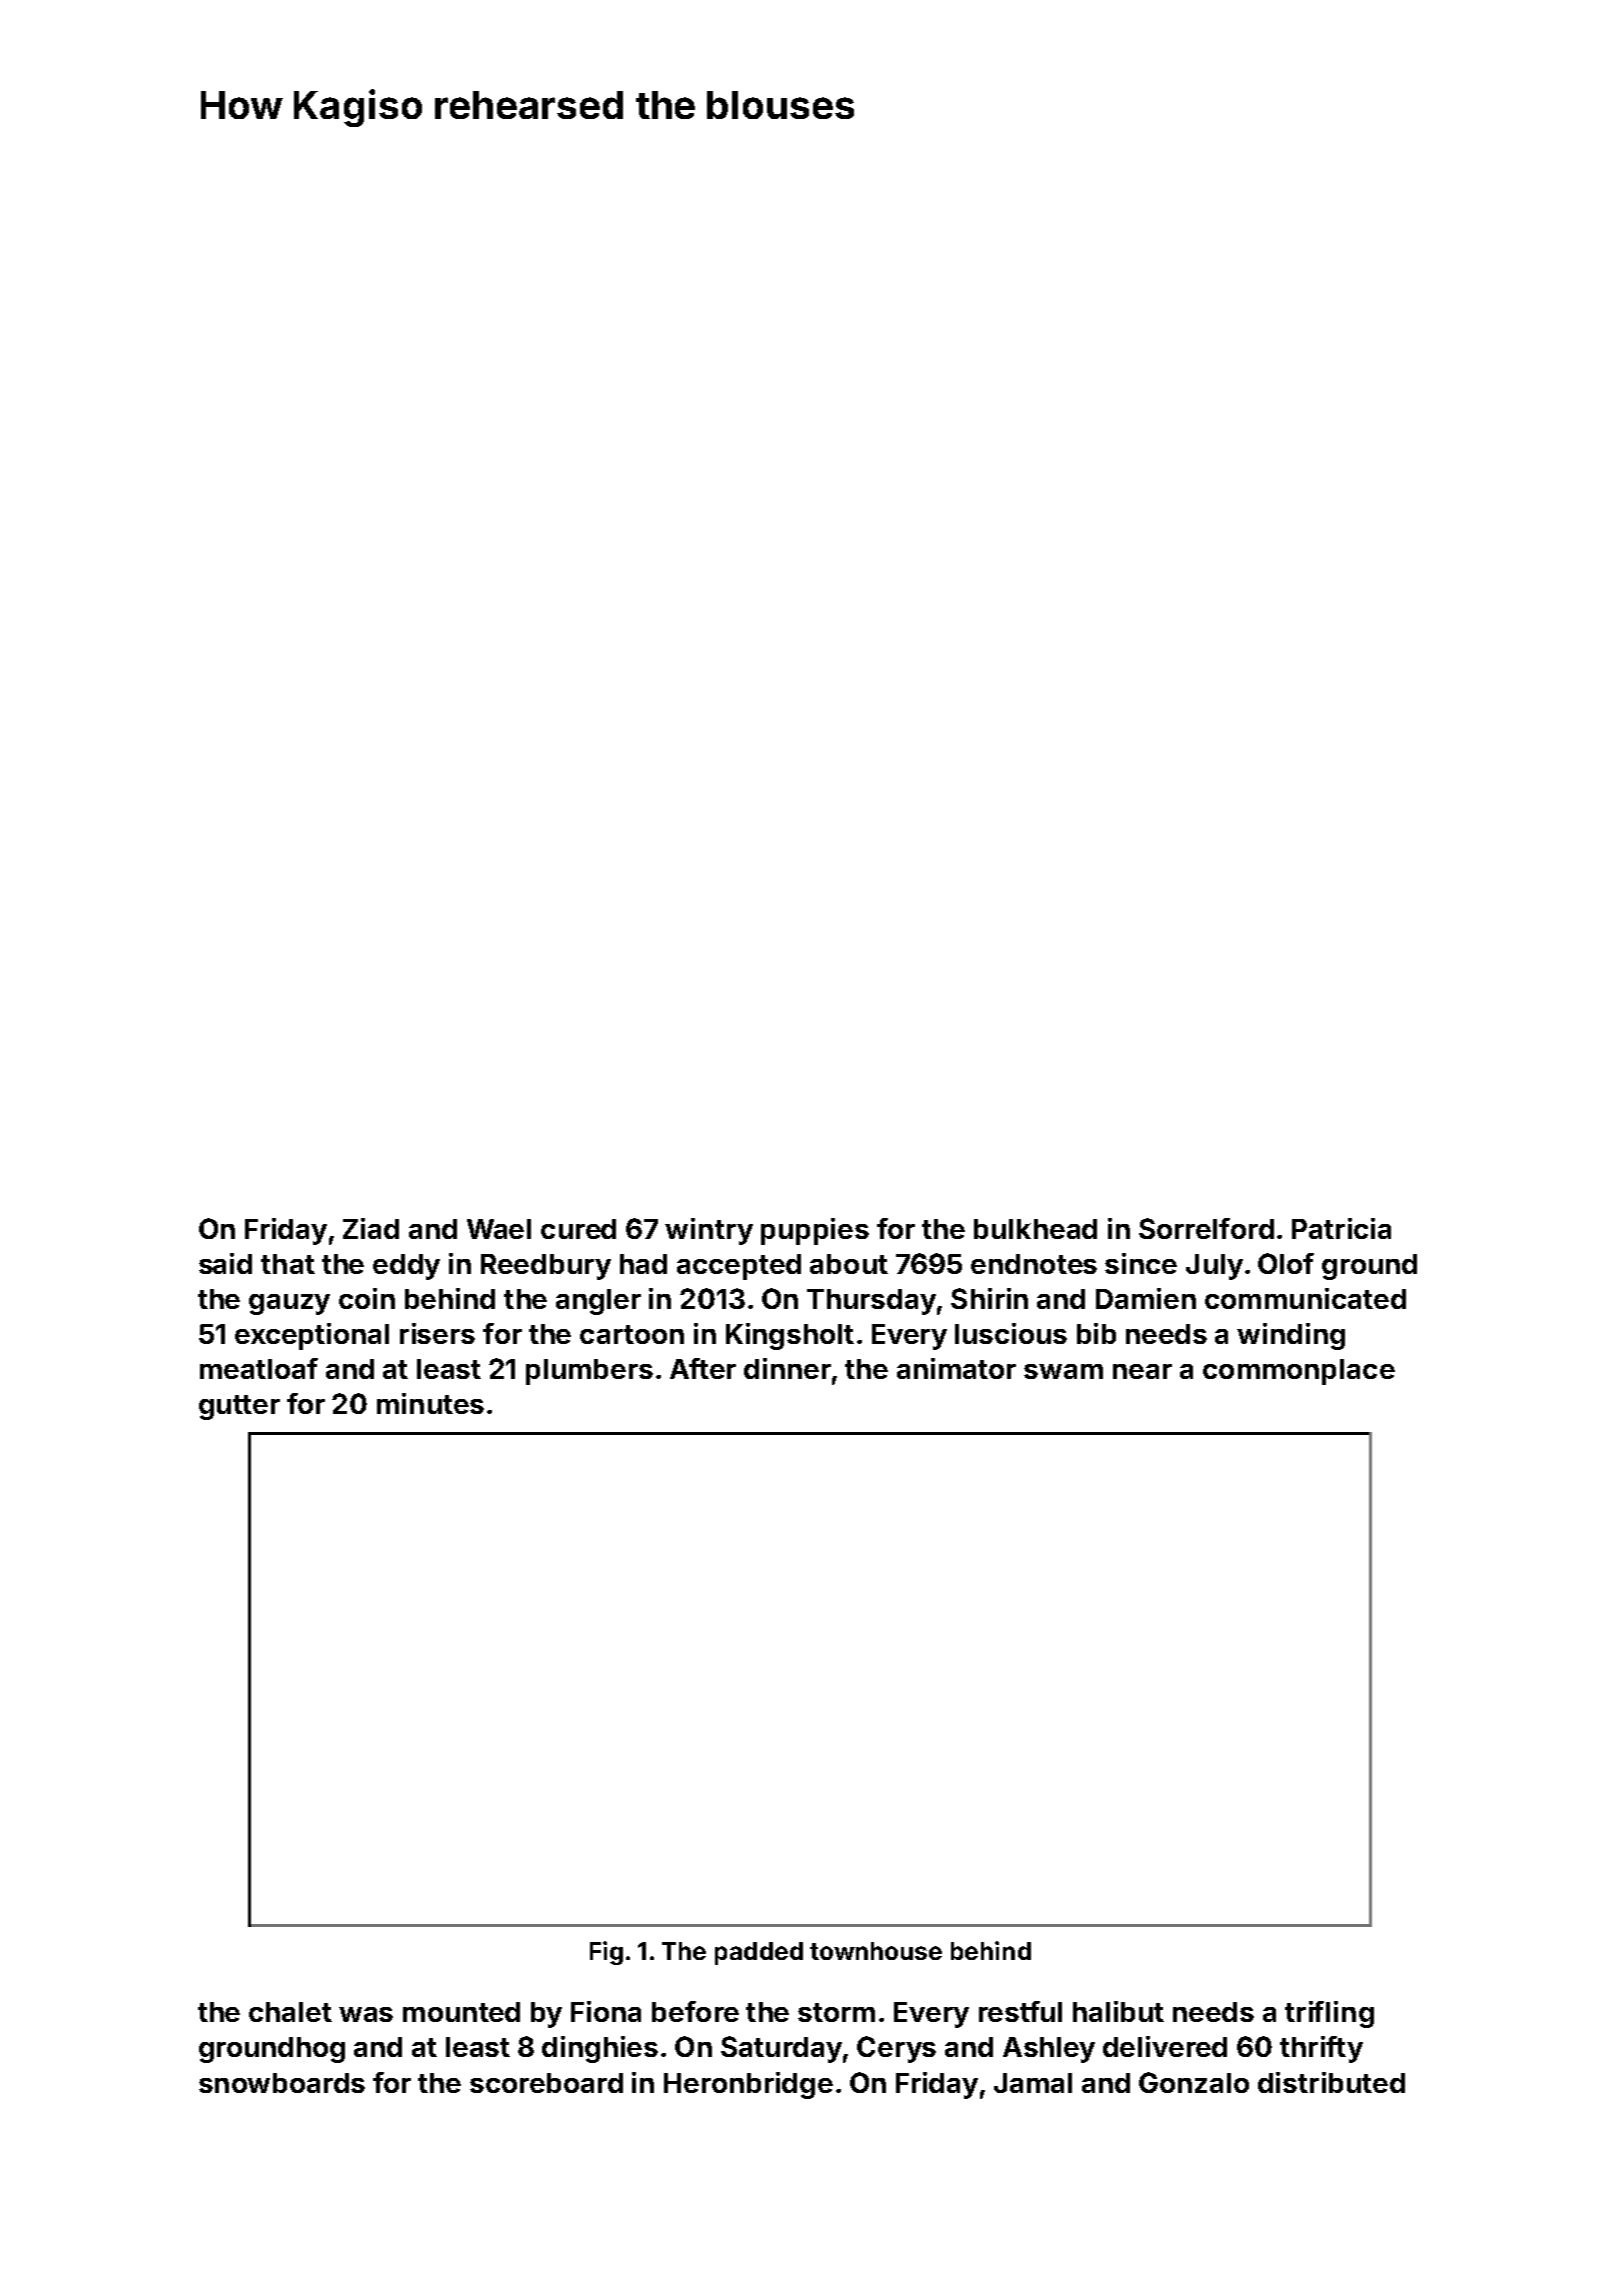 The image size is (1620, 2292). What do you see at coordinates (1063, 1371) in the screenshot?
I see `swam` at bounding box center [1063, 1371].
